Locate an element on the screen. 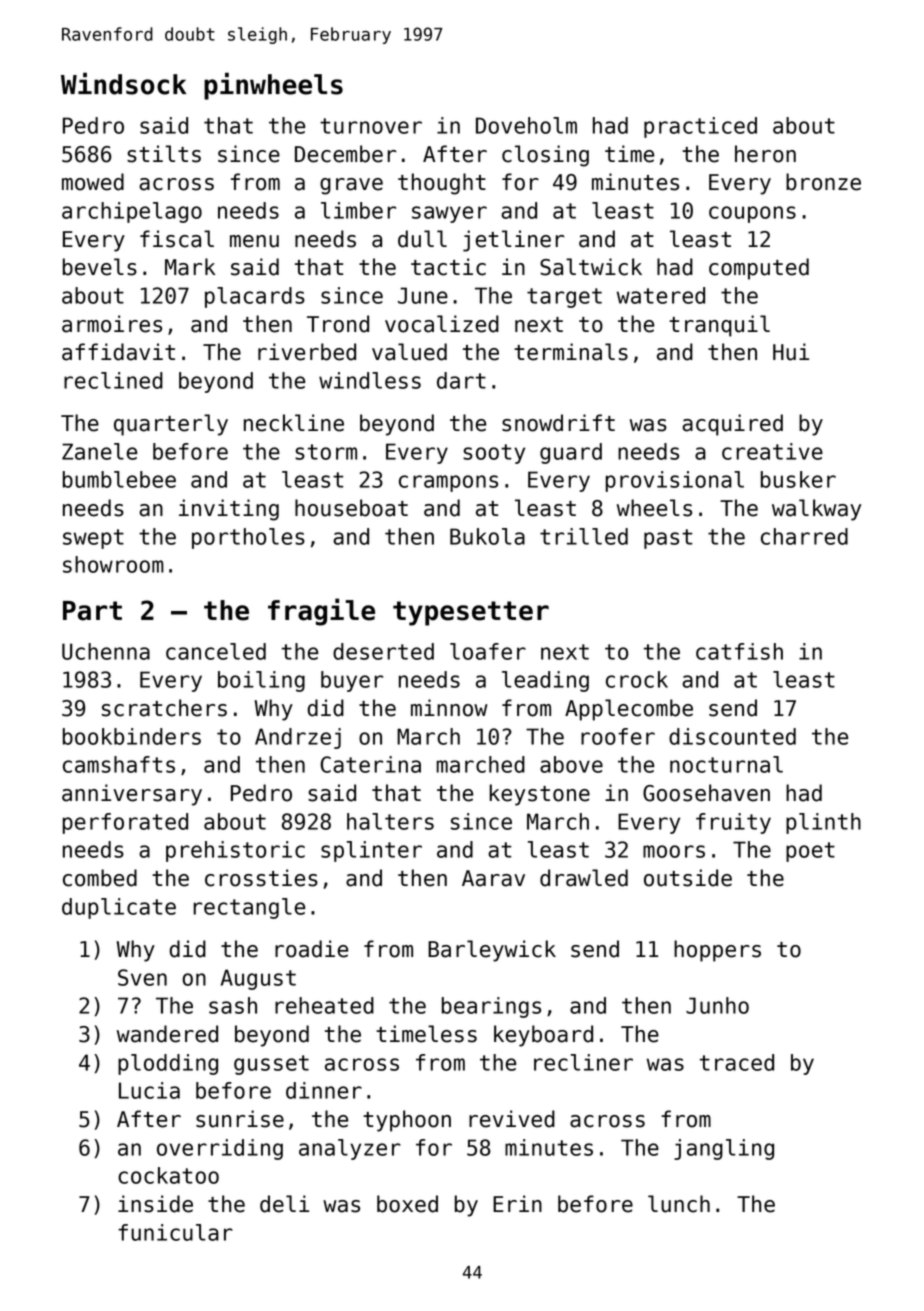  Mark is located at coordinates (190, 267).
